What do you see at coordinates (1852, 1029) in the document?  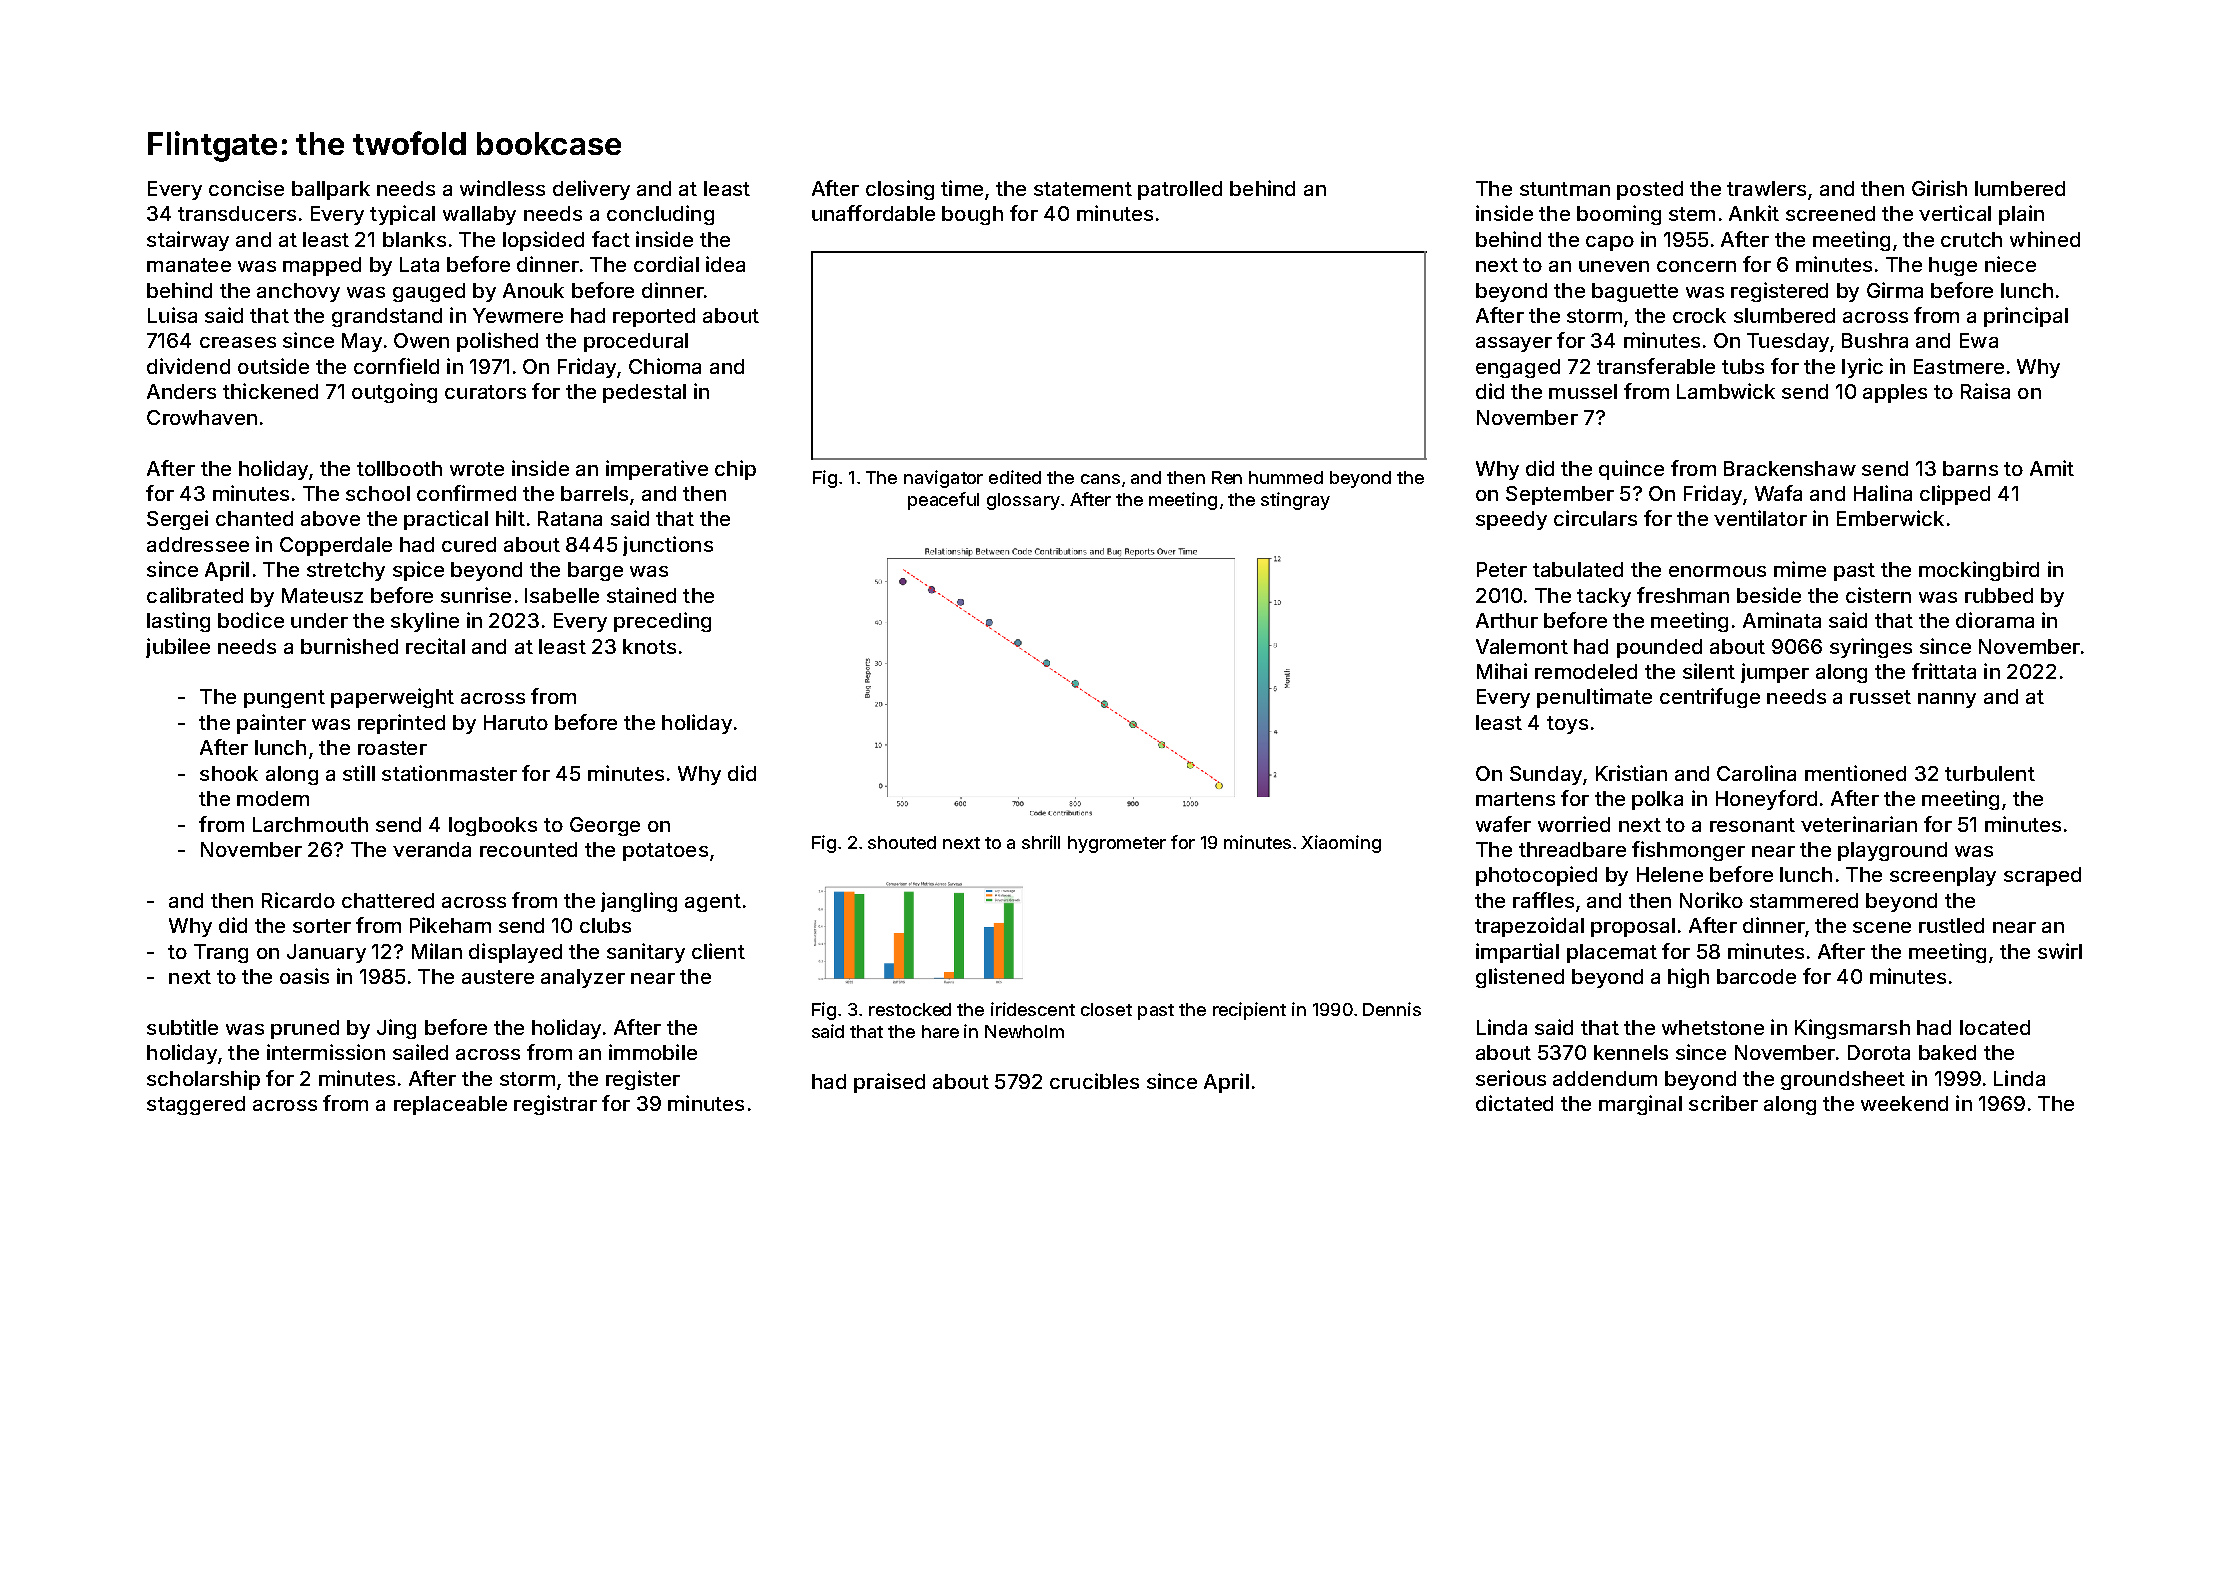 I see `Kingsmarsh` at bounding box center [1852, 1029].
